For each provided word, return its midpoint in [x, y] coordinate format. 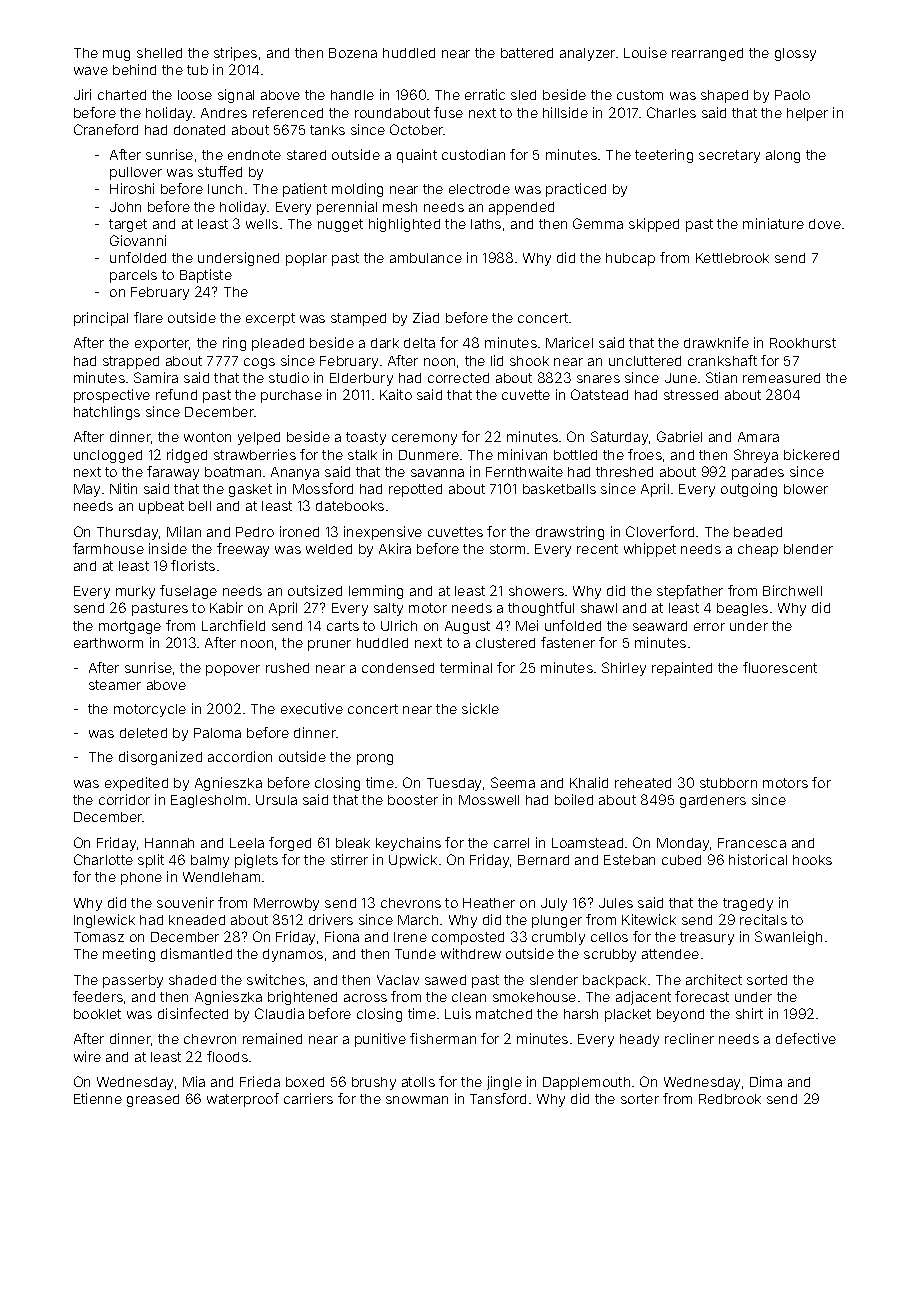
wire [87, 1056]
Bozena [353, 53]
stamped [358, 319]
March [418, 920]
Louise [645, 52]
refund [176, 394]
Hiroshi [132, 188]
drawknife [716, 342]
